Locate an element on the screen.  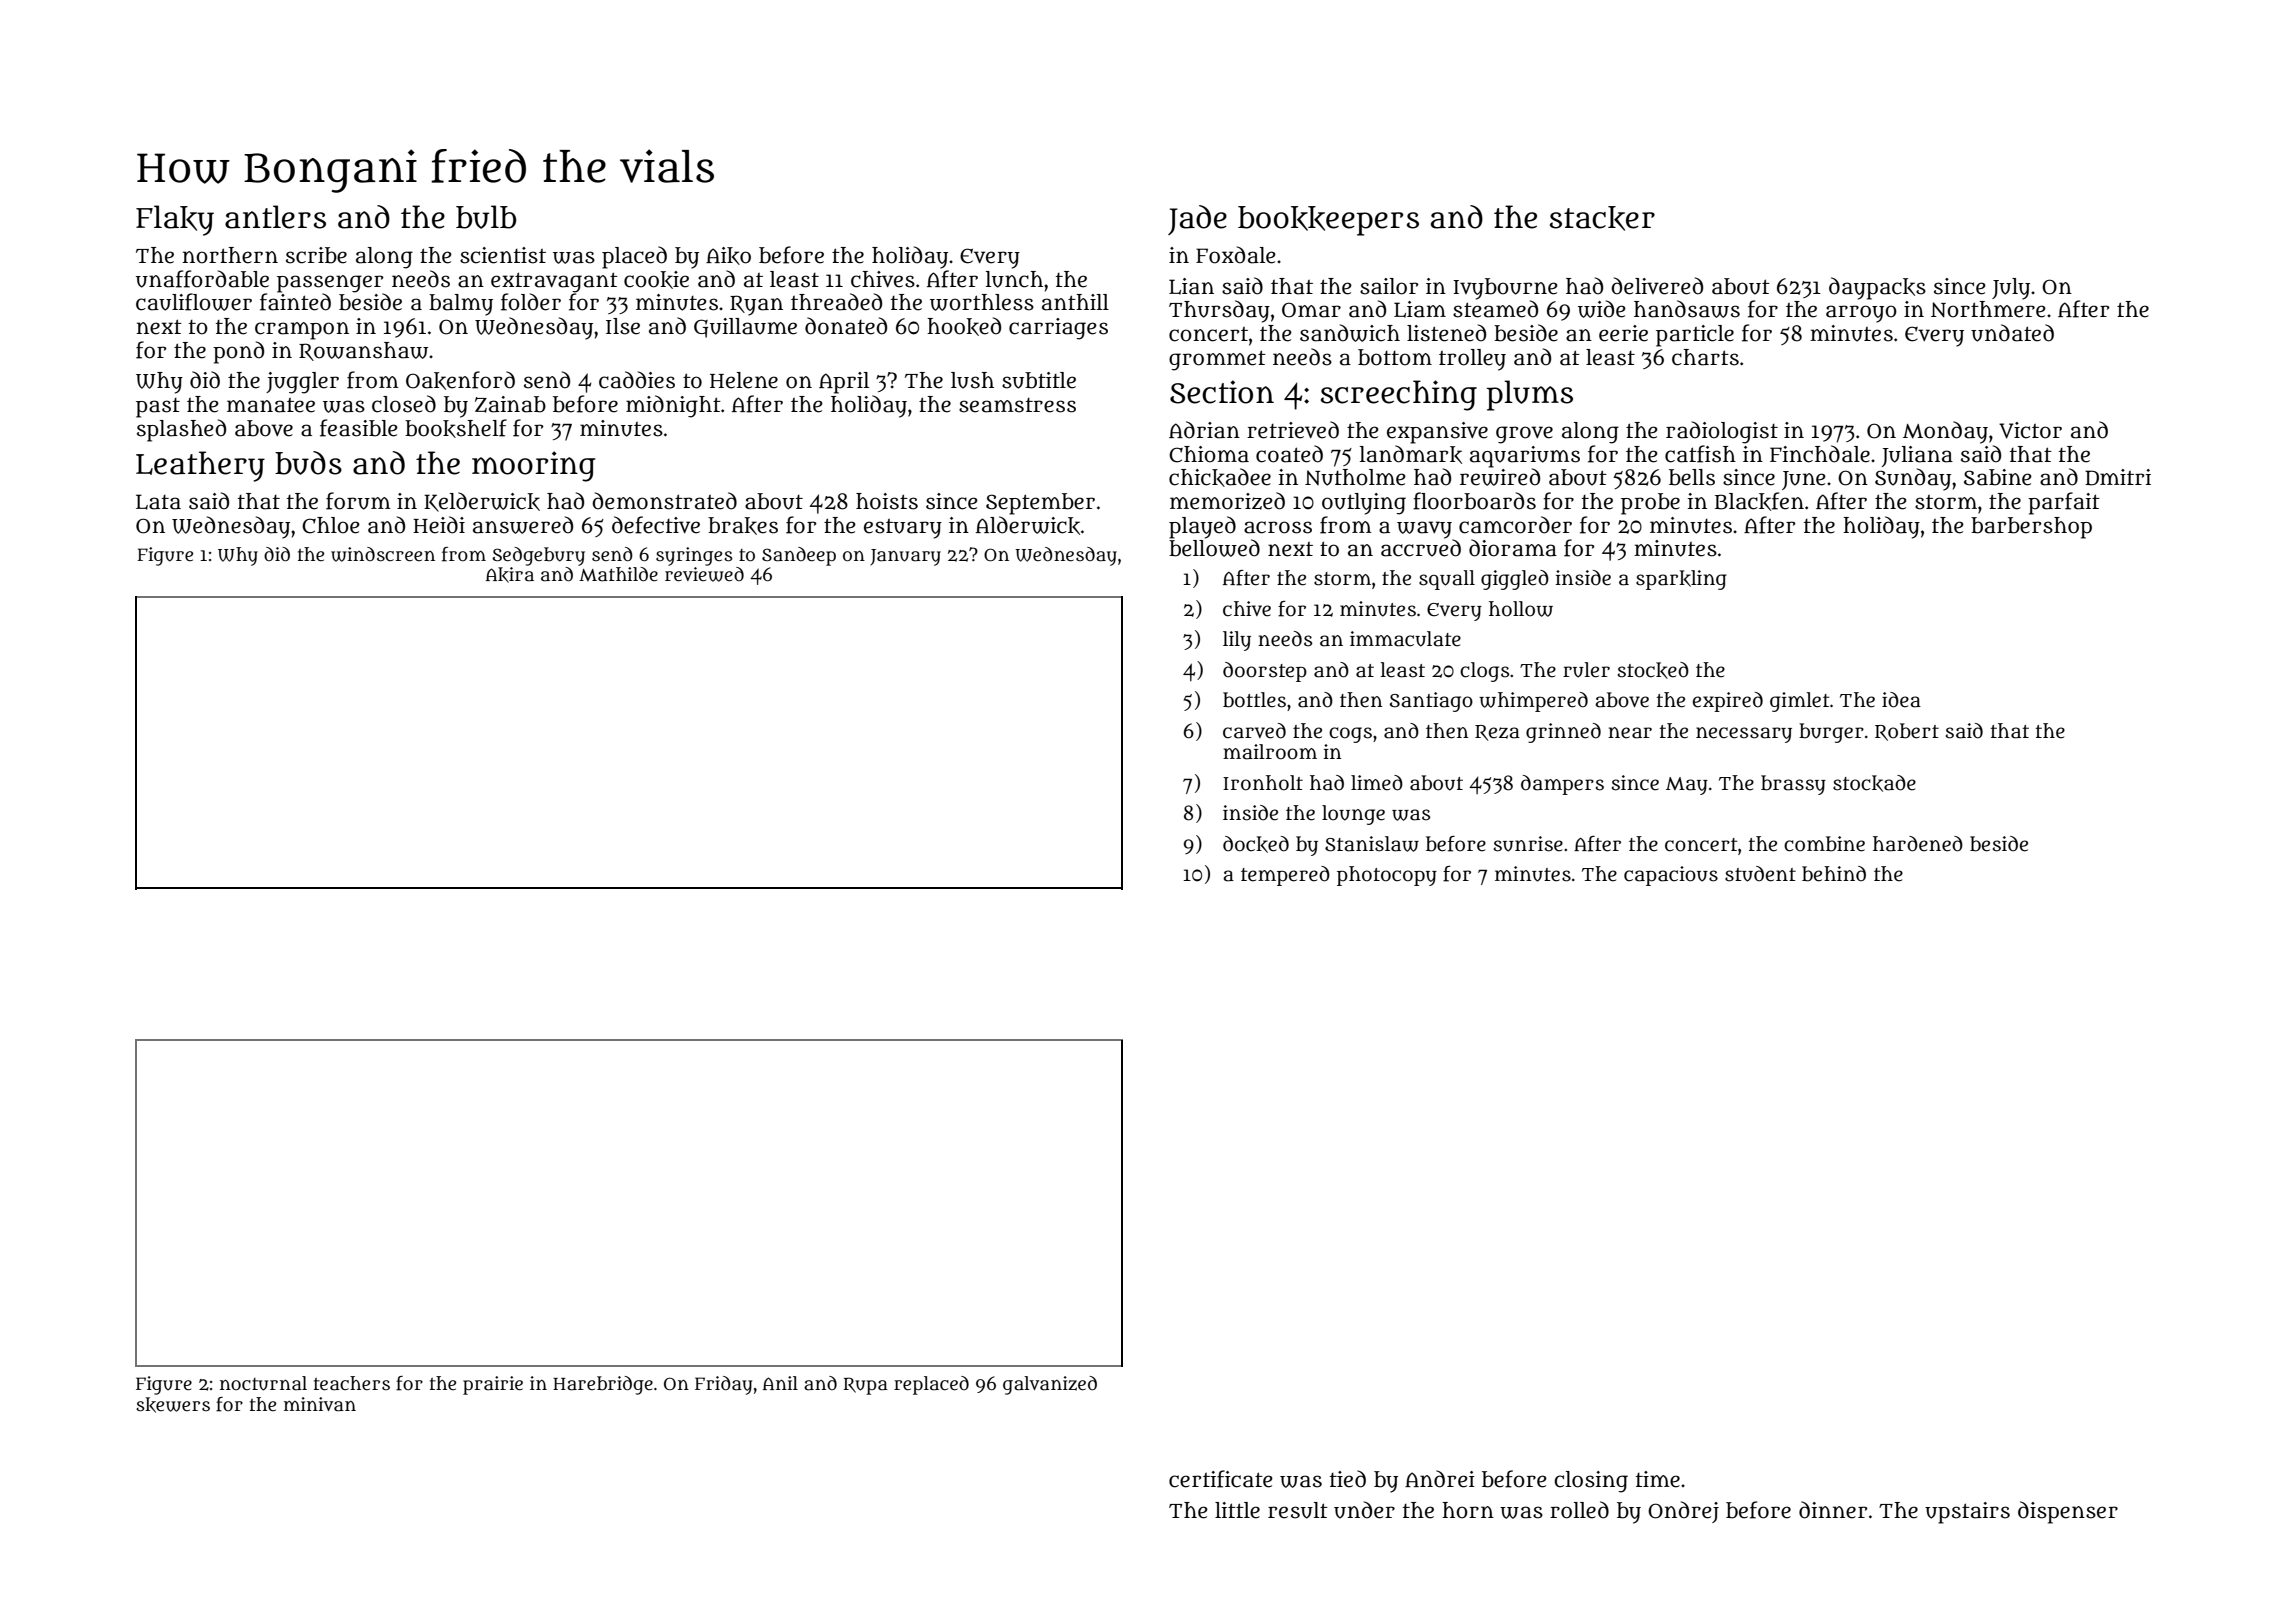
little is located at coordinates (1237, 1510).
